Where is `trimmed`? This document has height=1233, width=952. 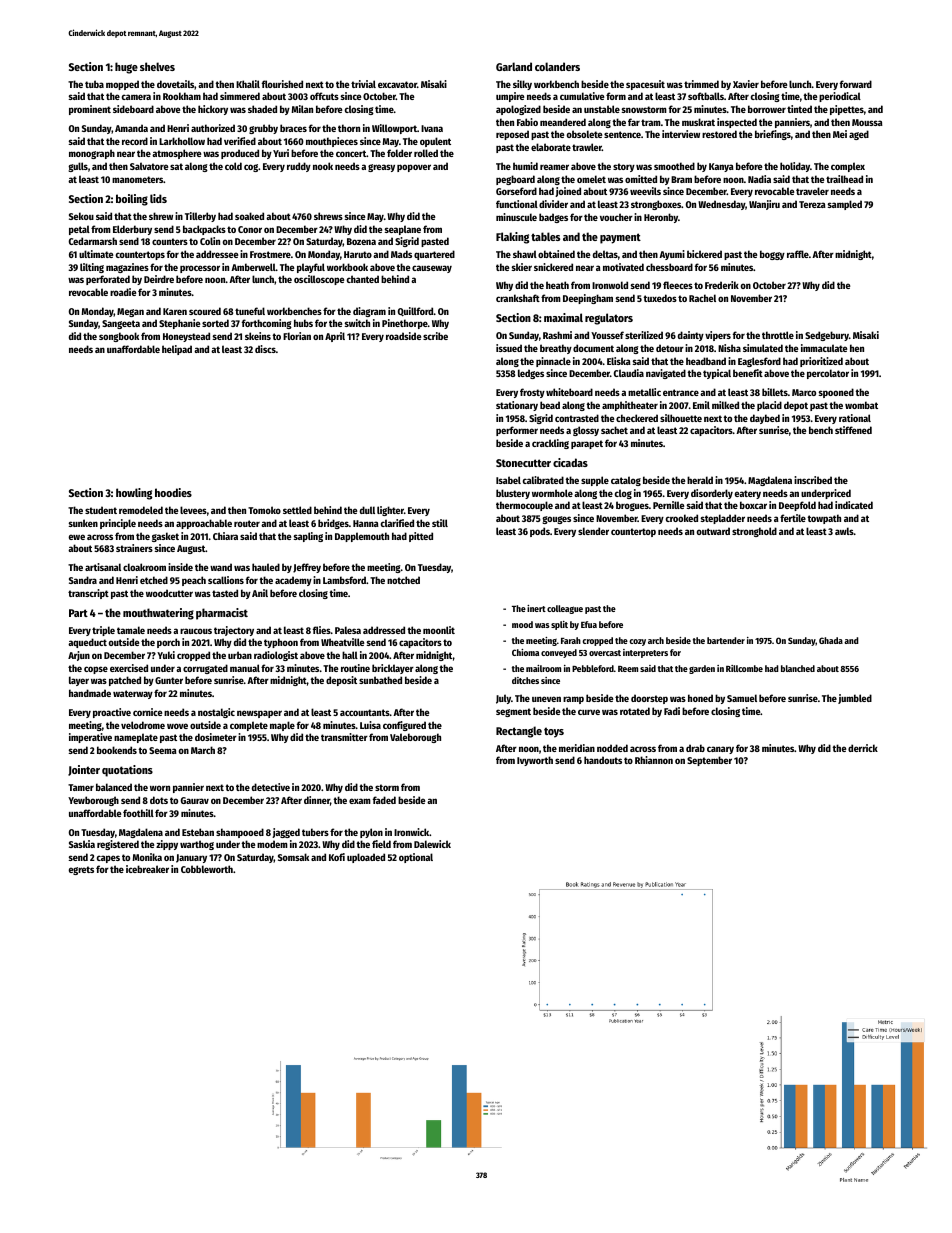 trimmed is located at coordinates (701, 84).
